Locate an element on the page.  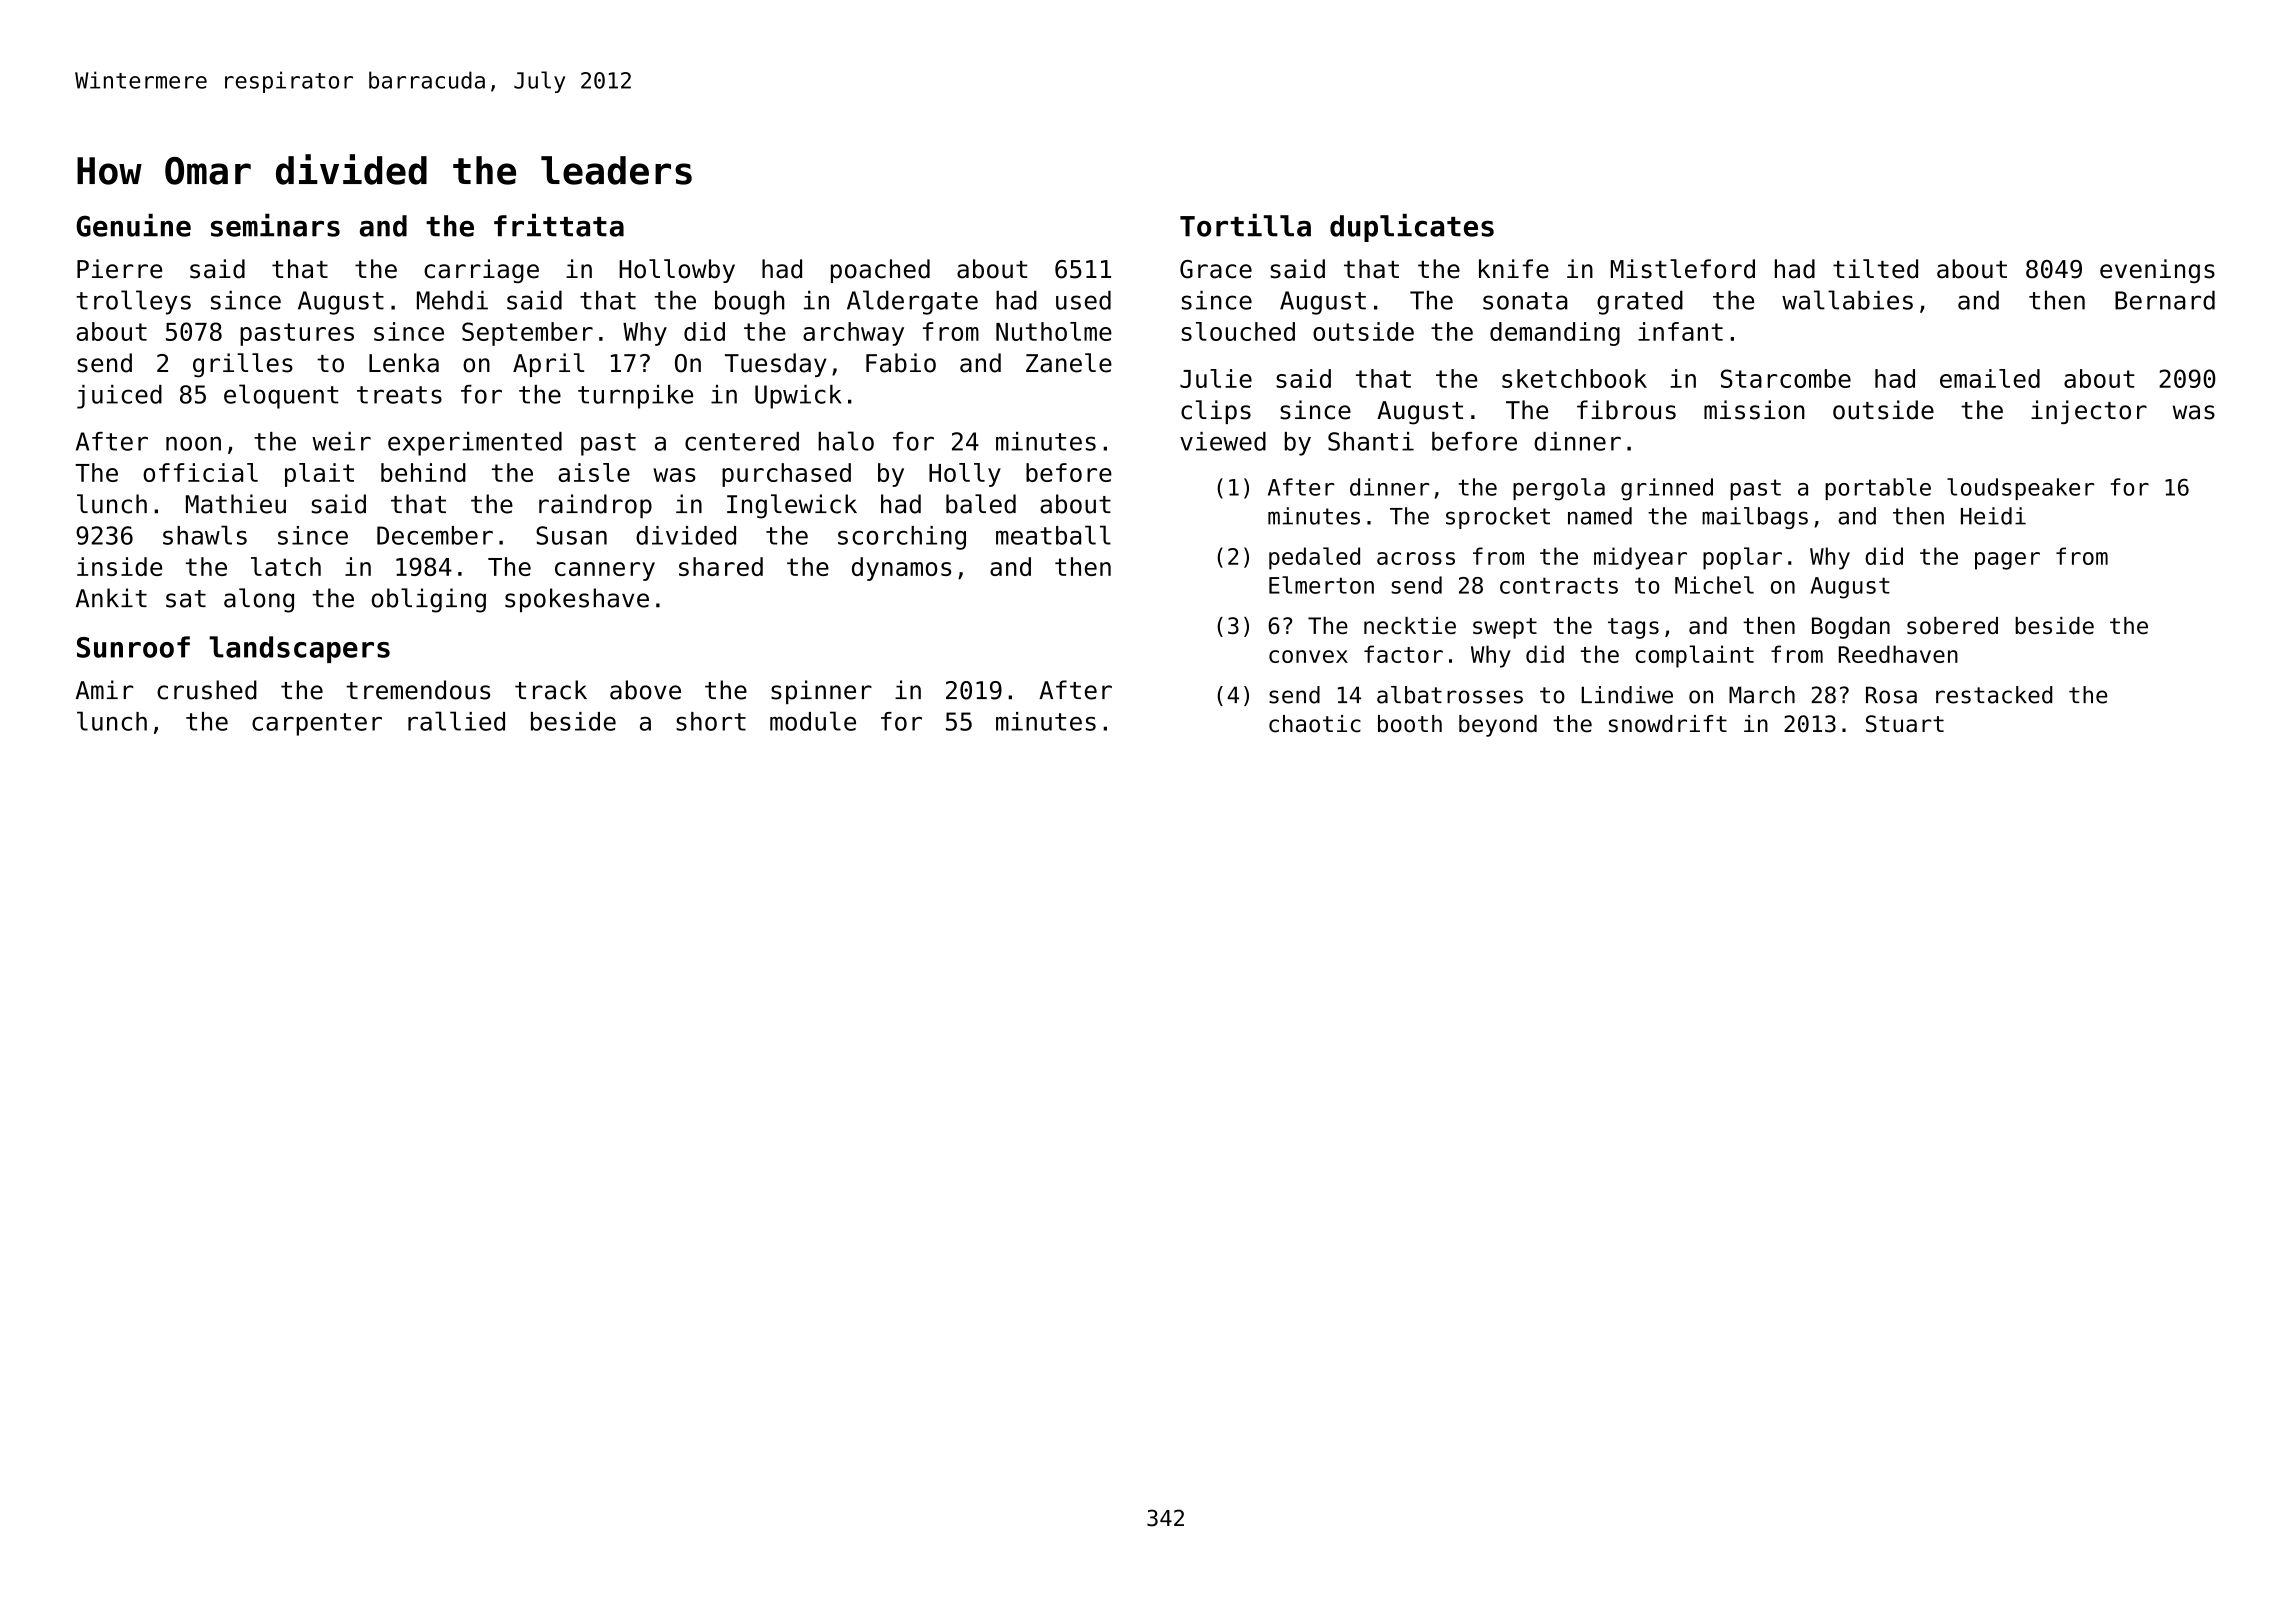
module is located at coordinates (813, 721).
